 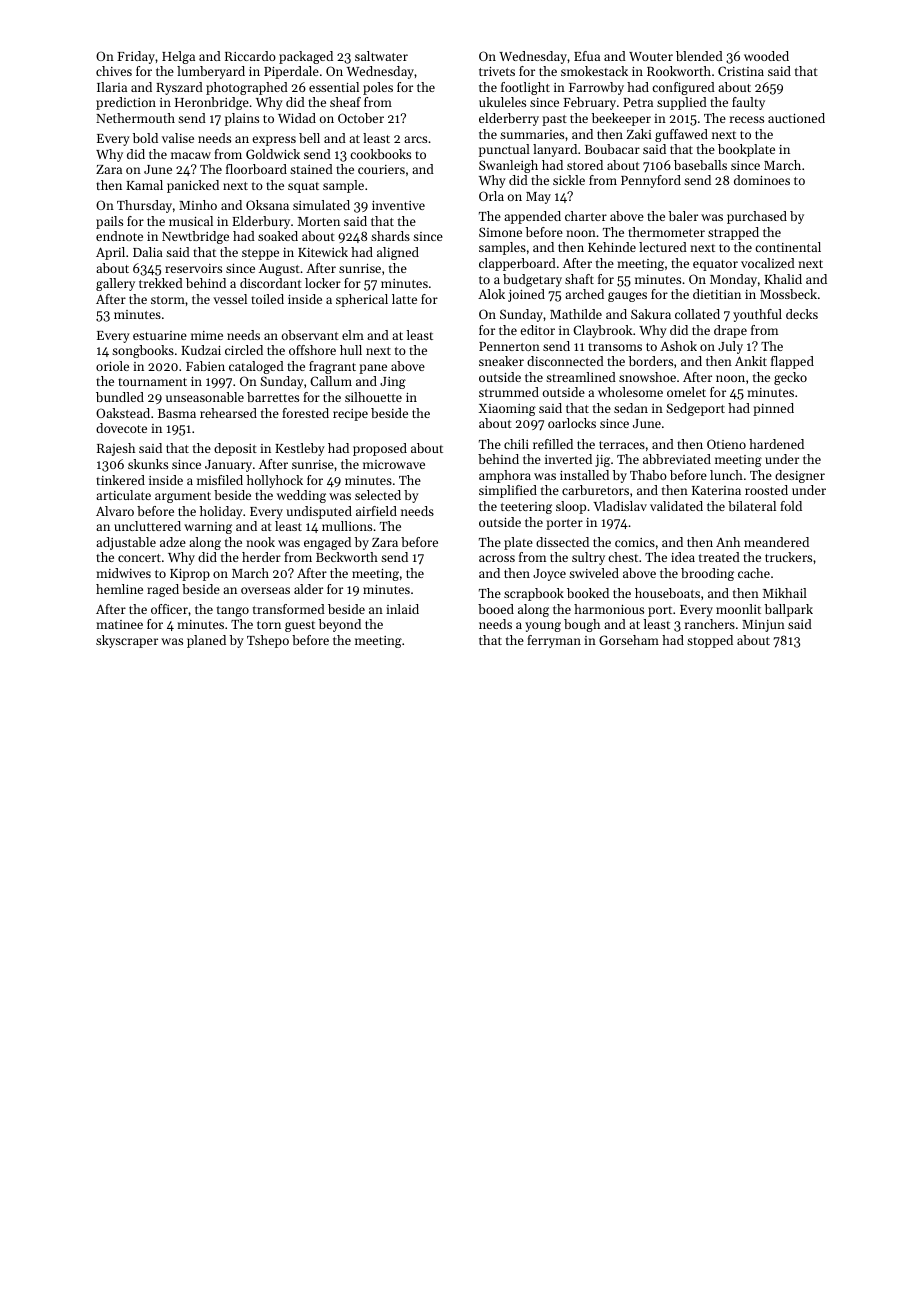 I want to click on trivets, so click(x=497, y=71).
